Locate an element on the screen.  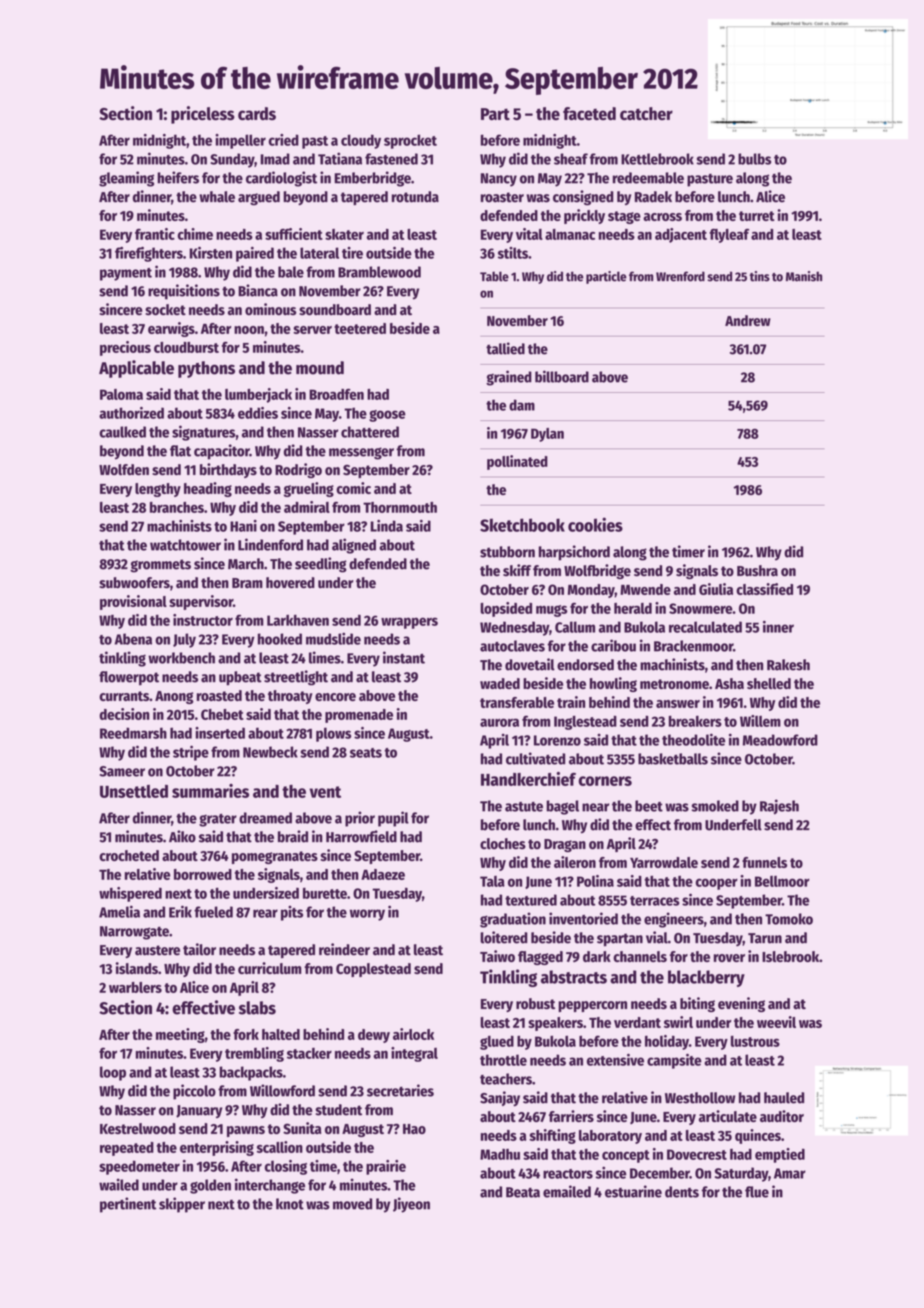
shelled is located at coordinates (769, 683).
